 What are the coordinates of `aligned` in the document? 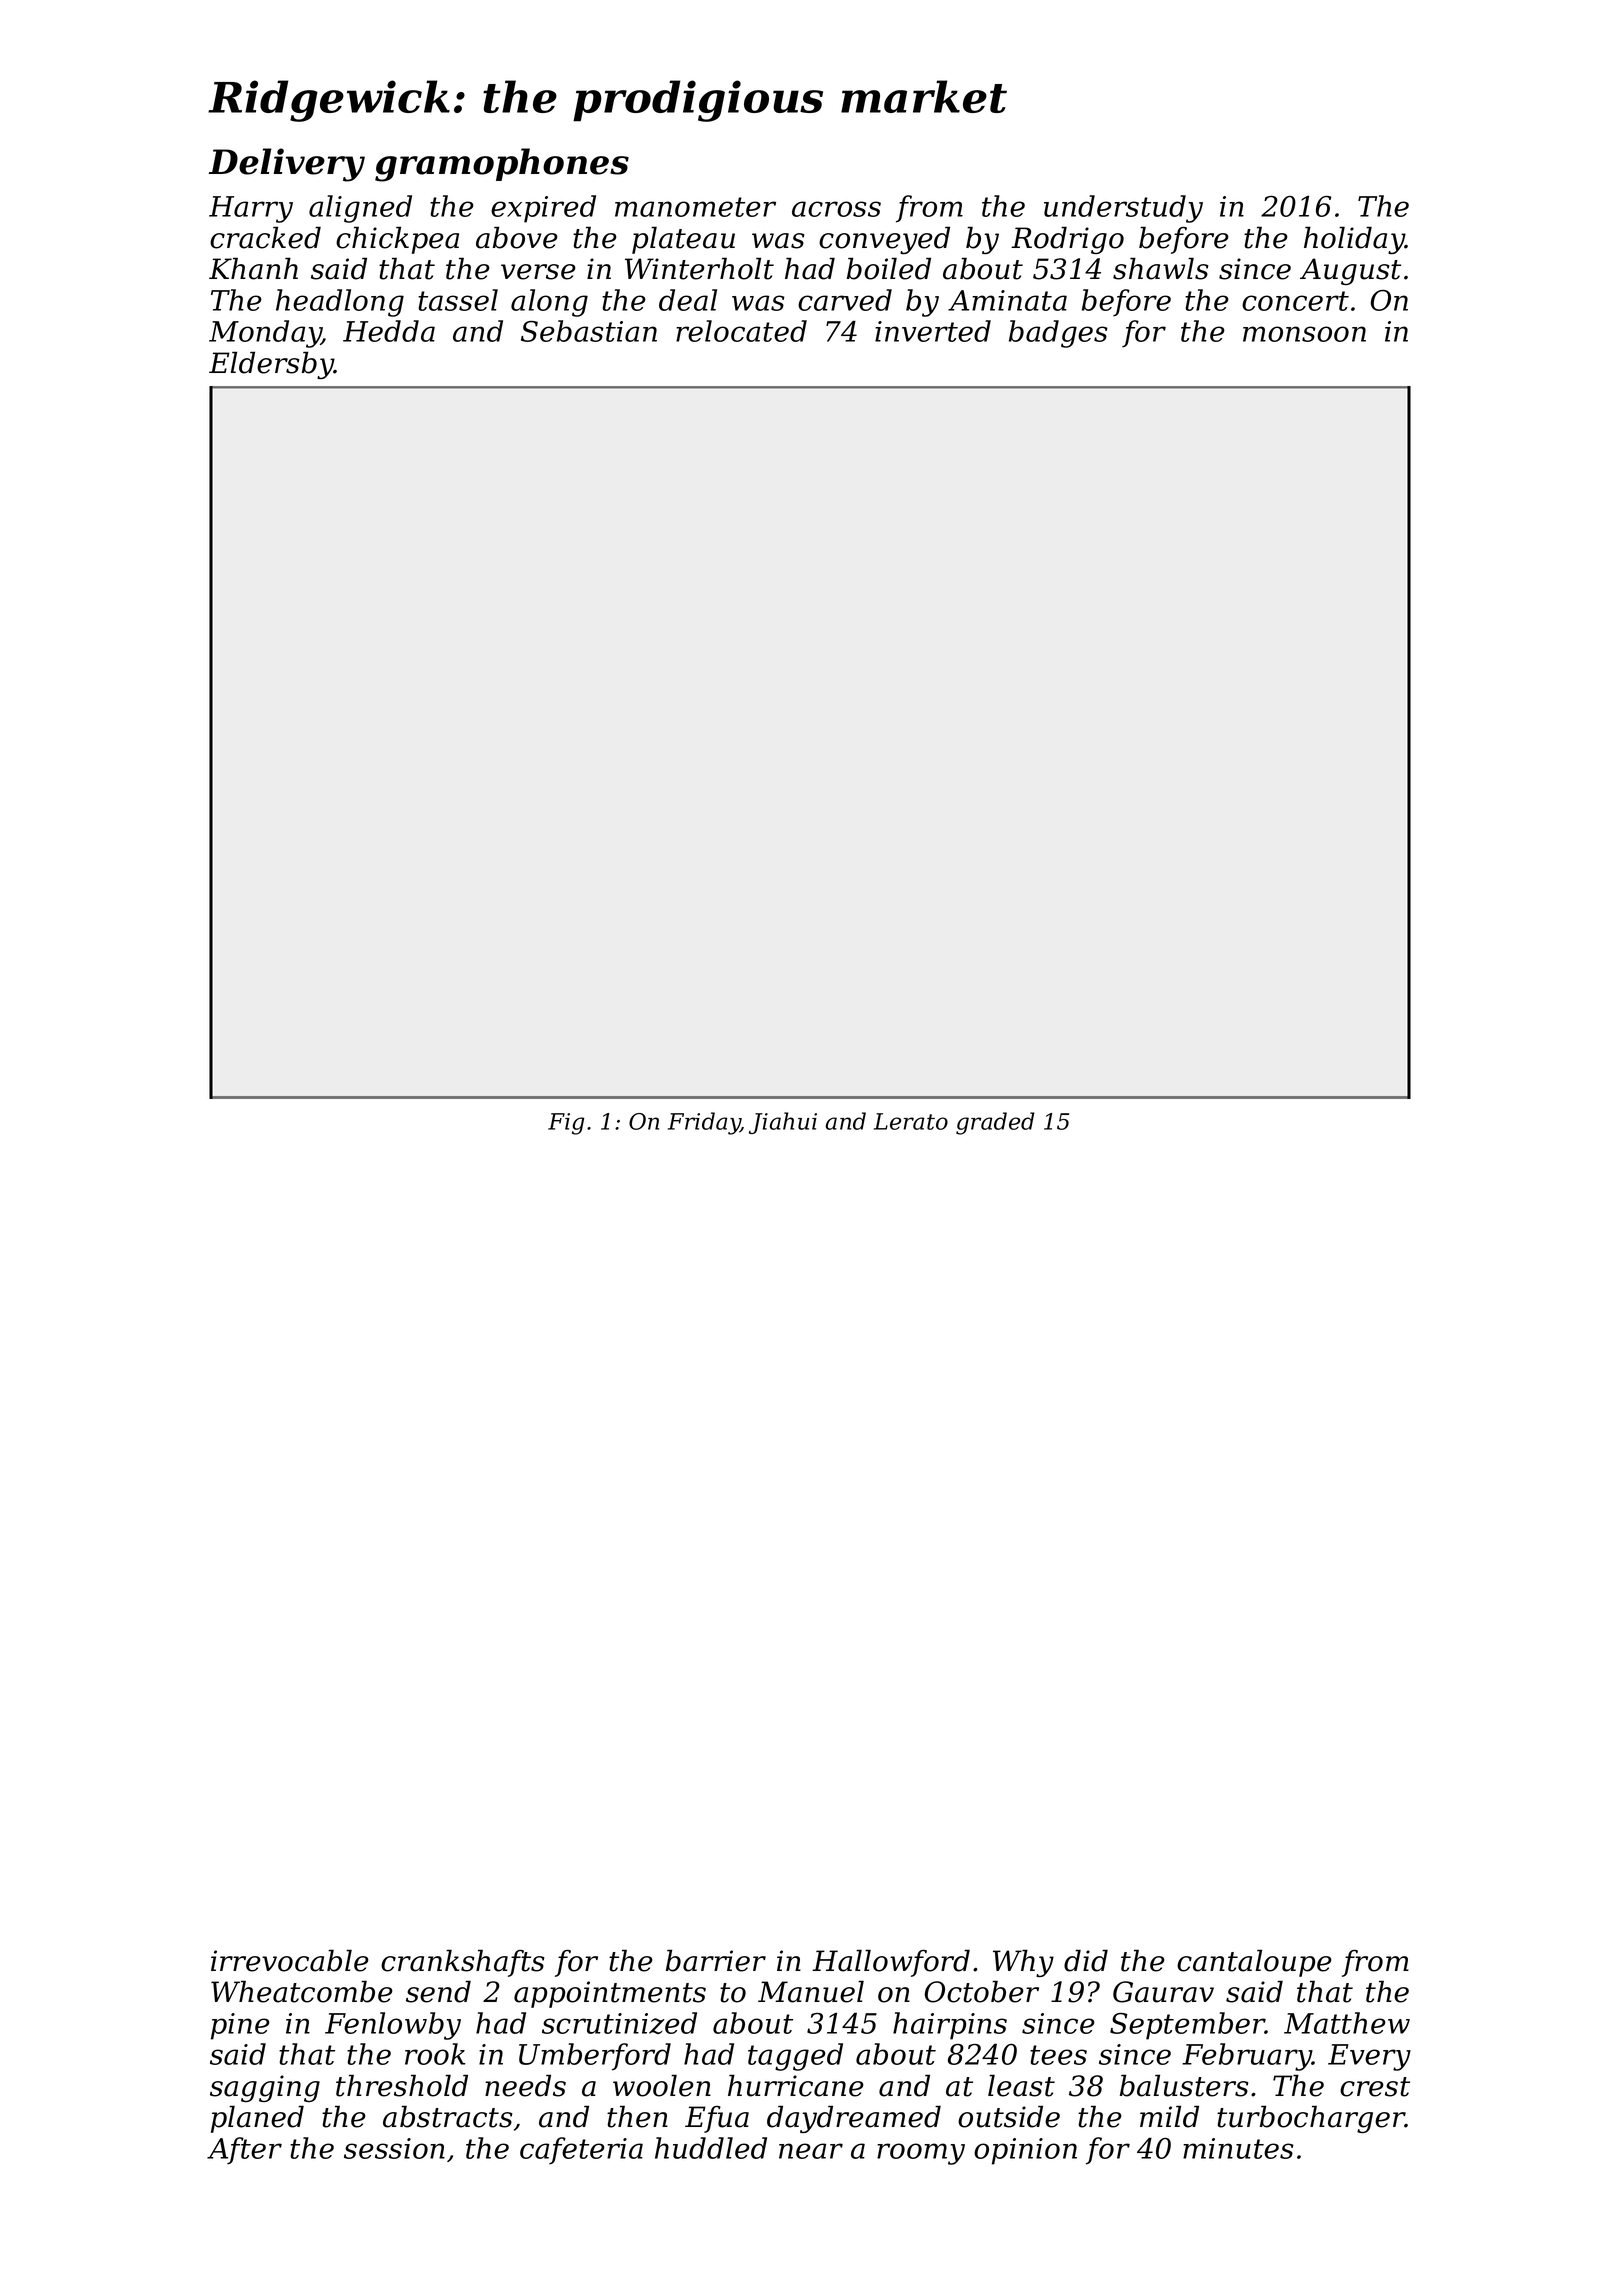 It's located at (360, 209).
